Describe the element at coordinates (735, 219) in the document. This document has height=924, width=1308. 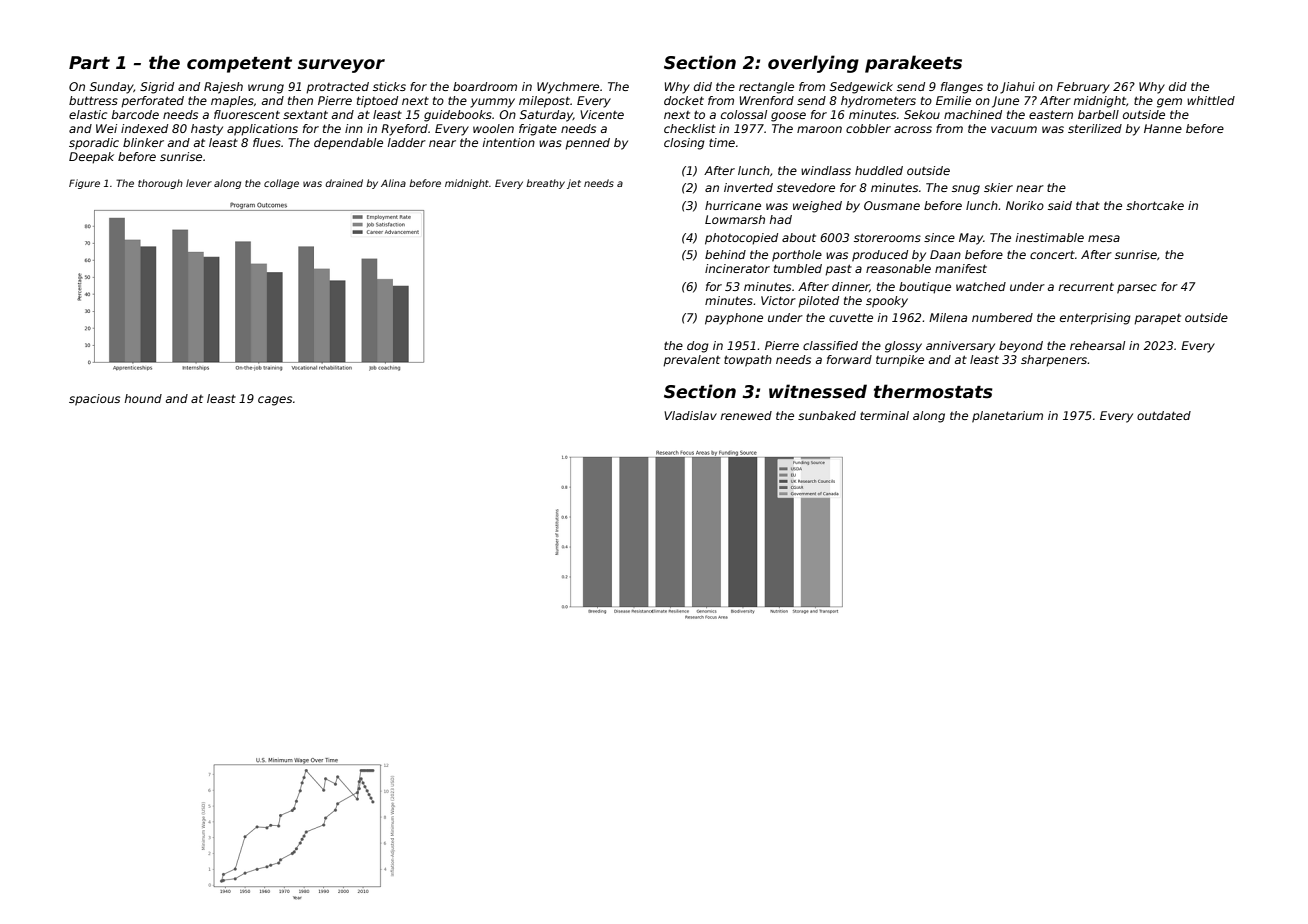
I see `Lowmarsh` at that location.
